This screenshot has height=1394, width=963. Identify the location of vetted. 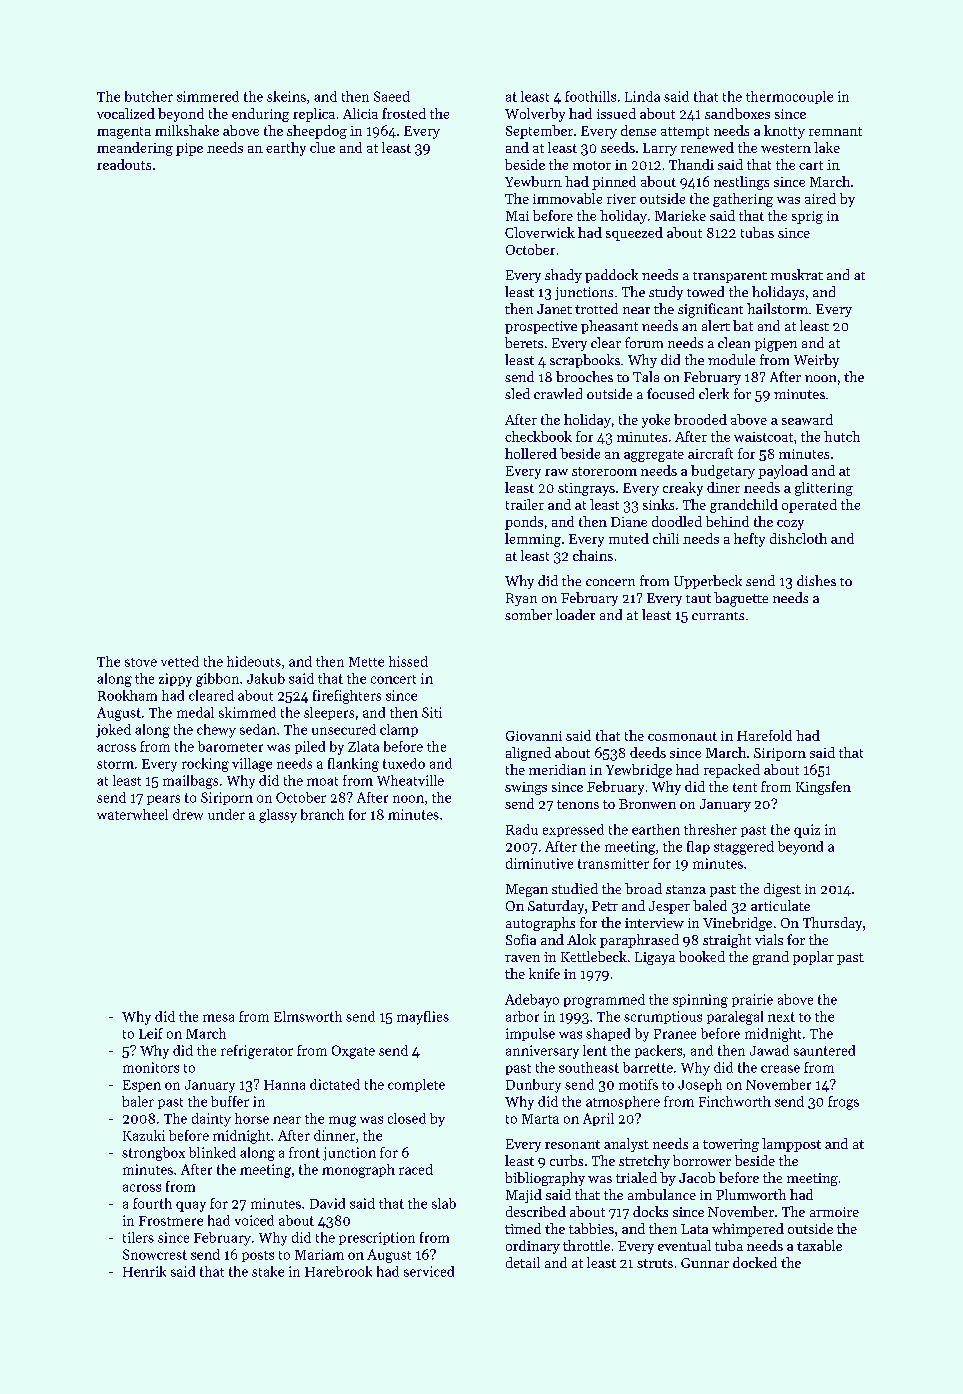
(180, 661).
